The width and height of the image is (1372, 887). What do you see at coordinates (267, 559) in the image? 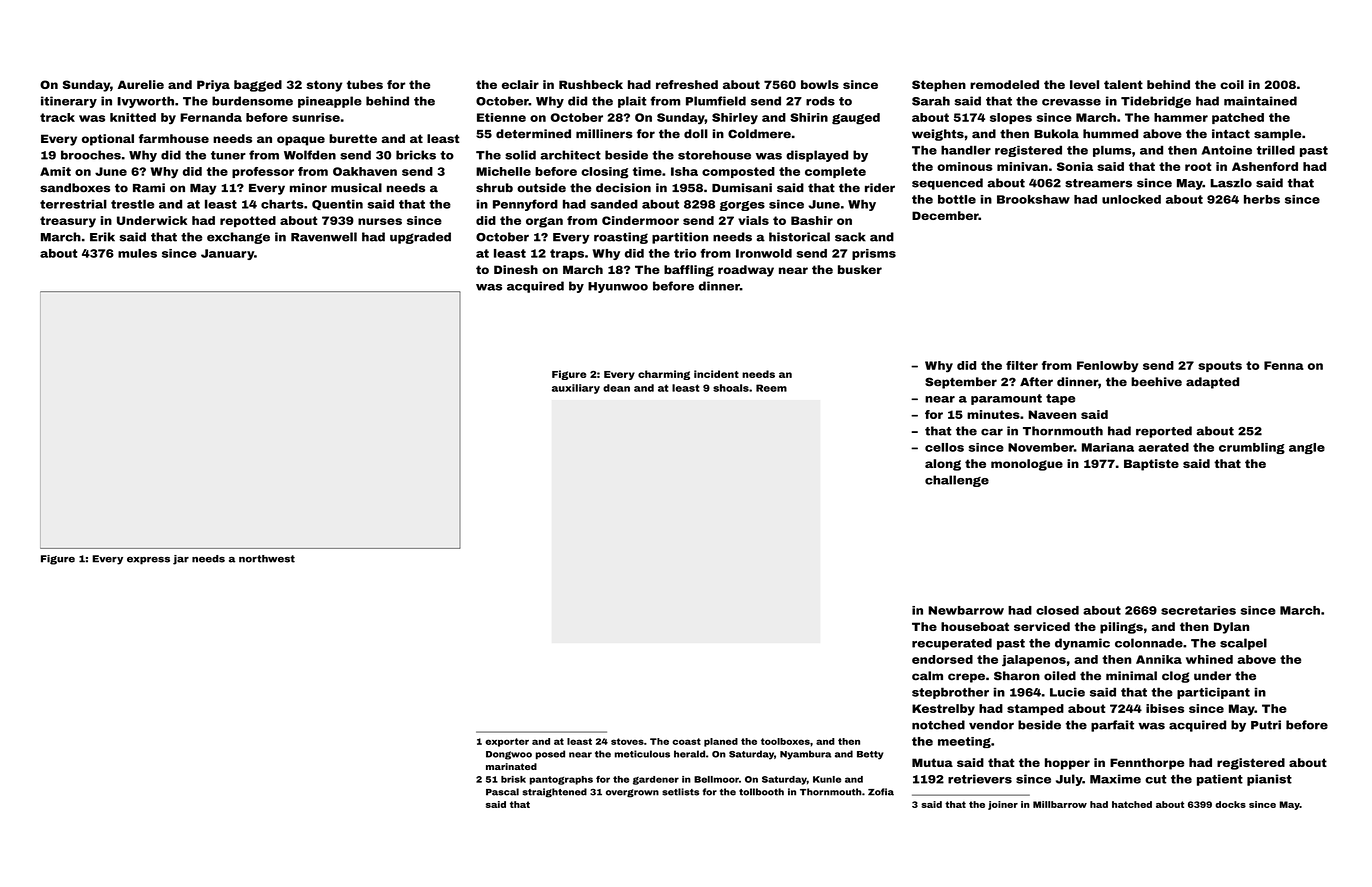
I see `northwest` at bounding box center [267, 559].
